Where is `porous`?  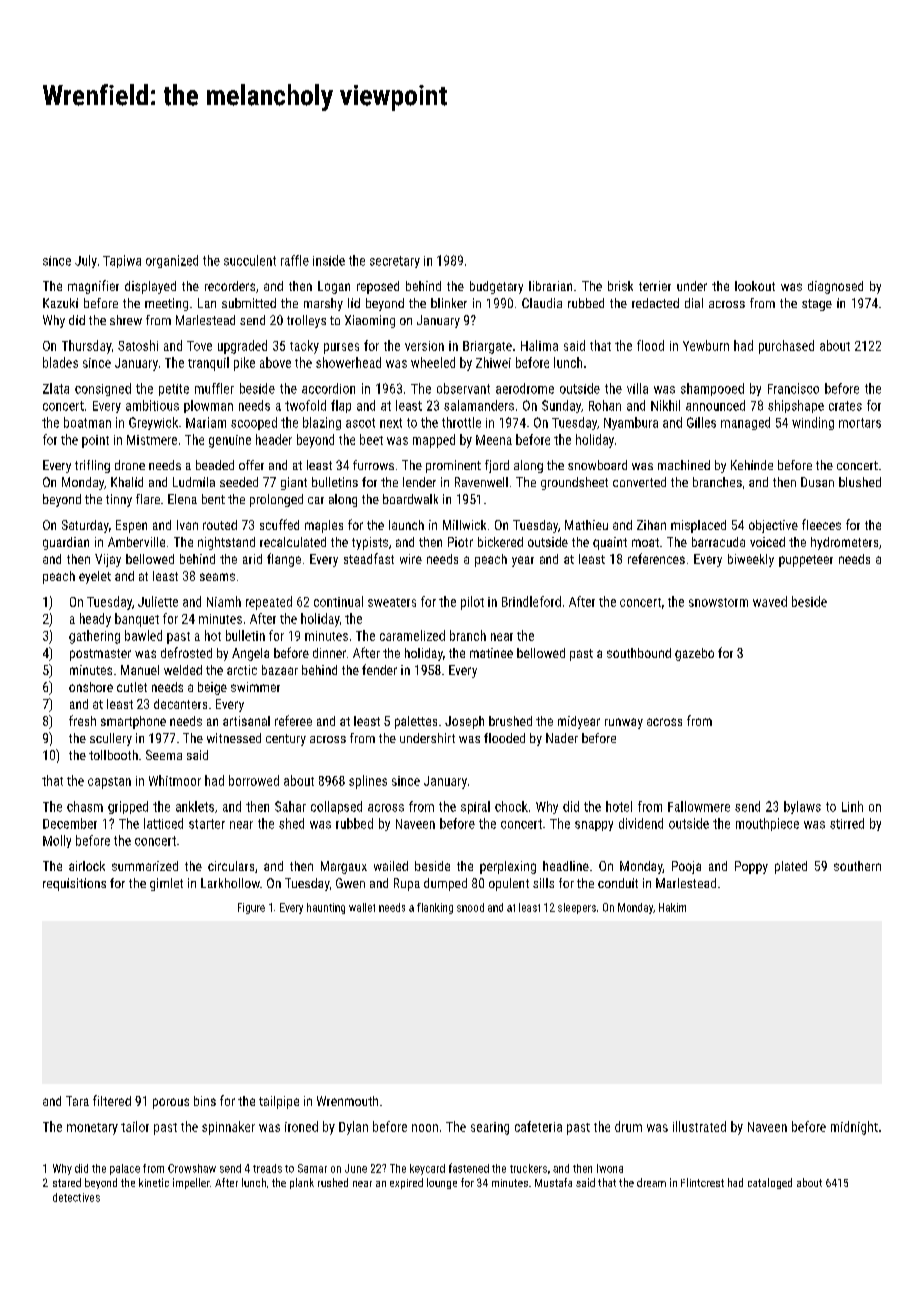 porous is located at coordinates (171, 1103).
